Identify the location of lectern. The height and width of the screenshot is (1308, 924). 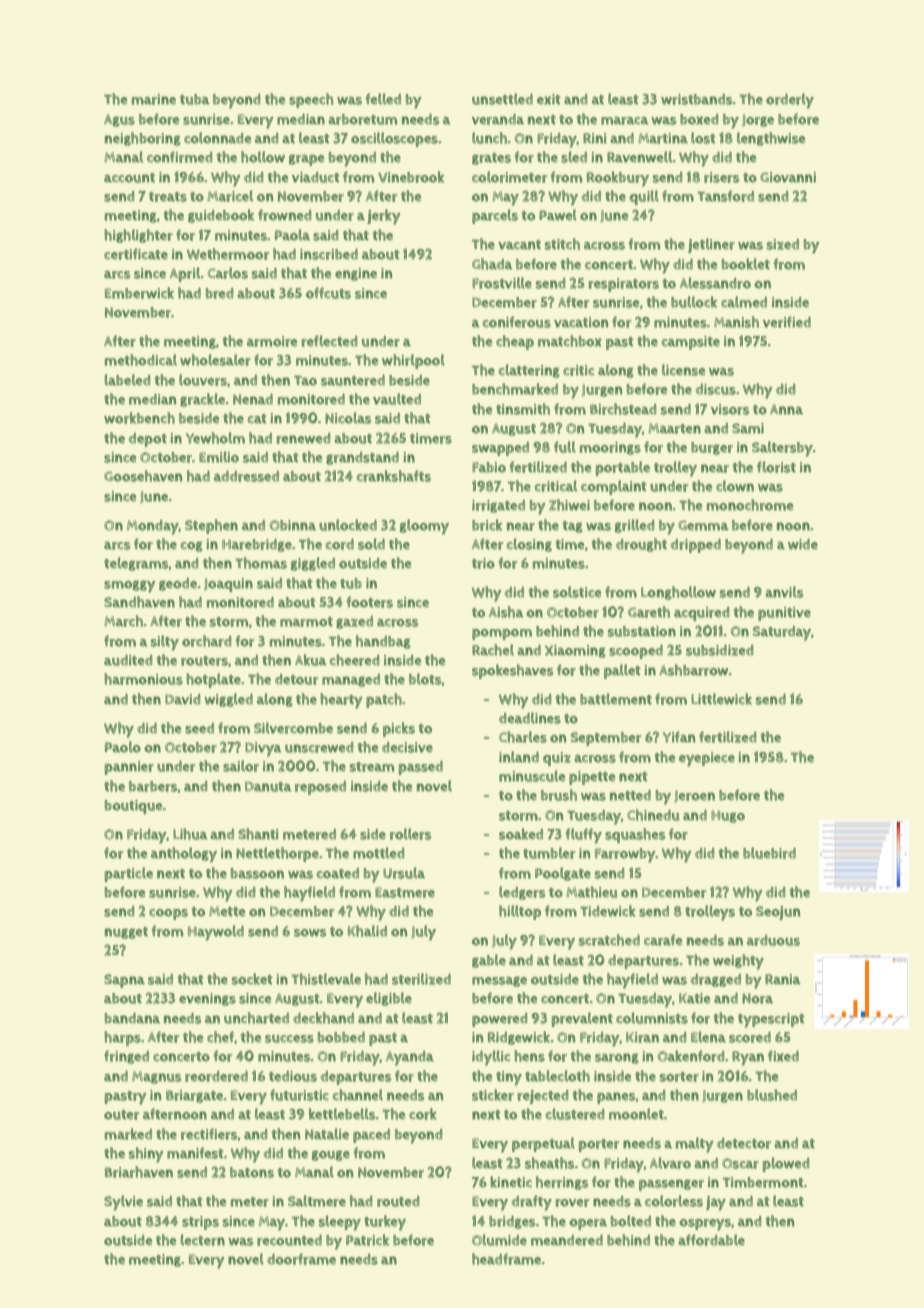
(203, 1240).
